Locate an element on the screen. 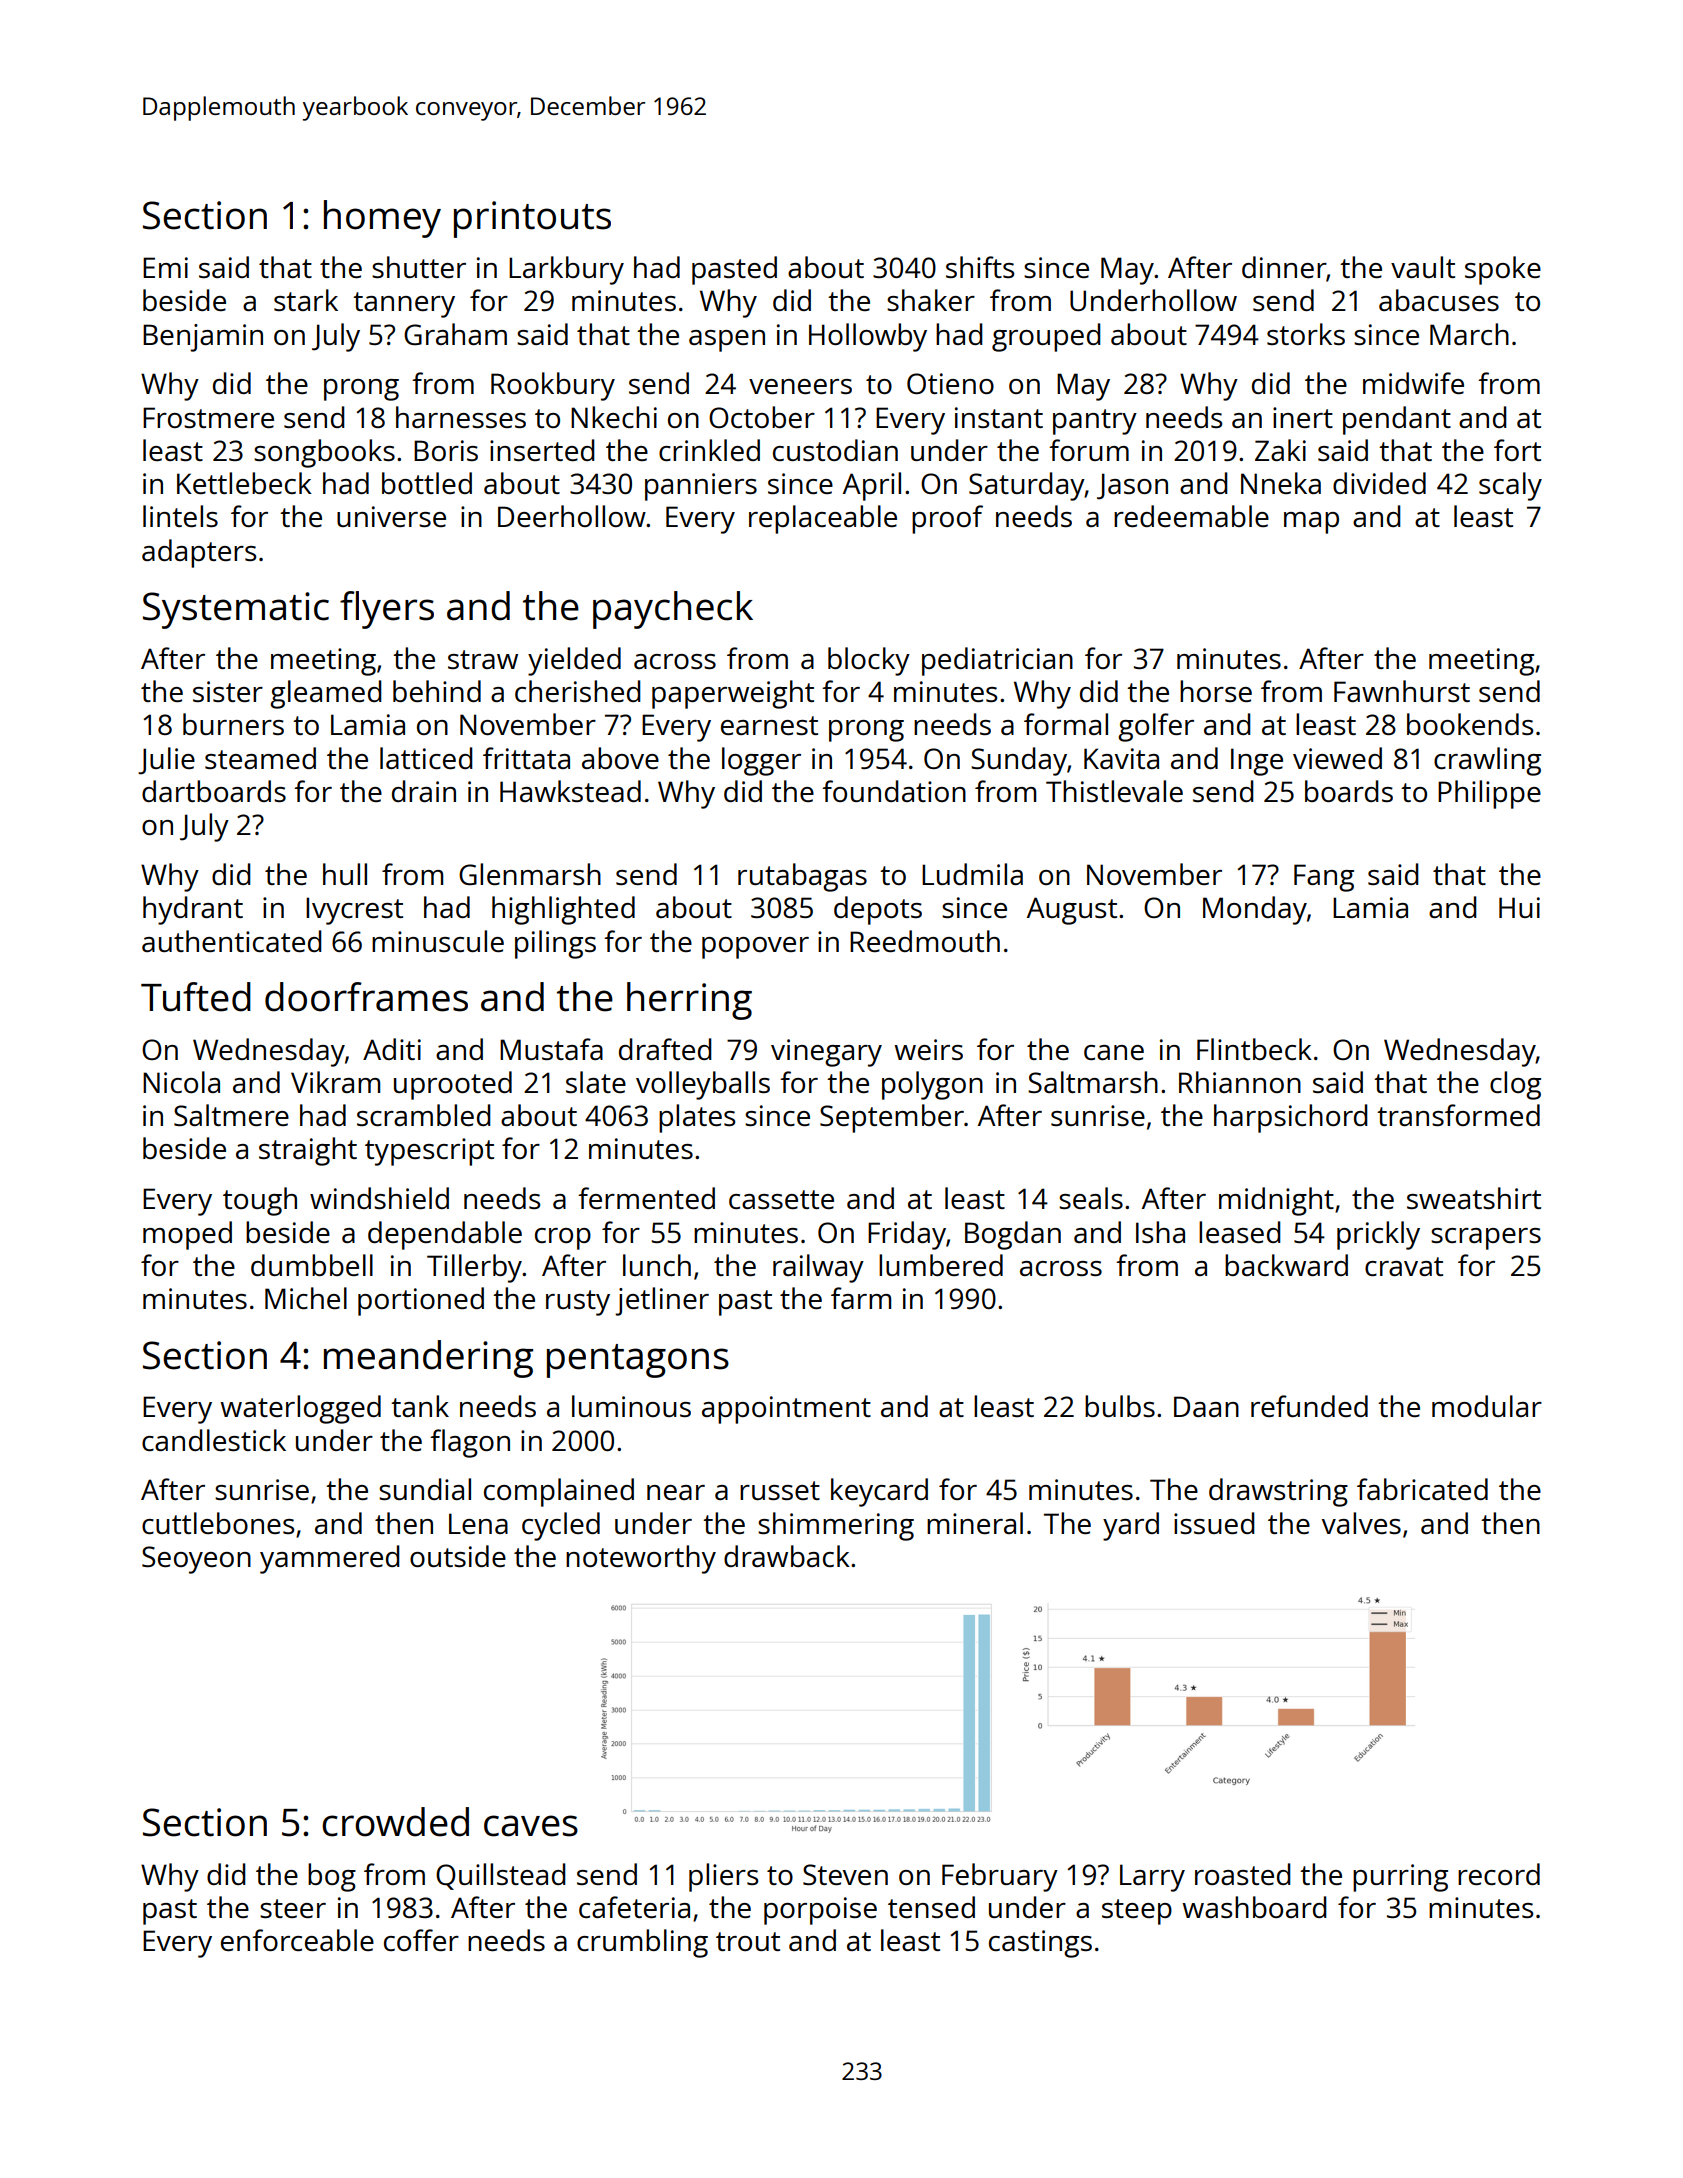  horse is located at coordinates (1216, 691).
